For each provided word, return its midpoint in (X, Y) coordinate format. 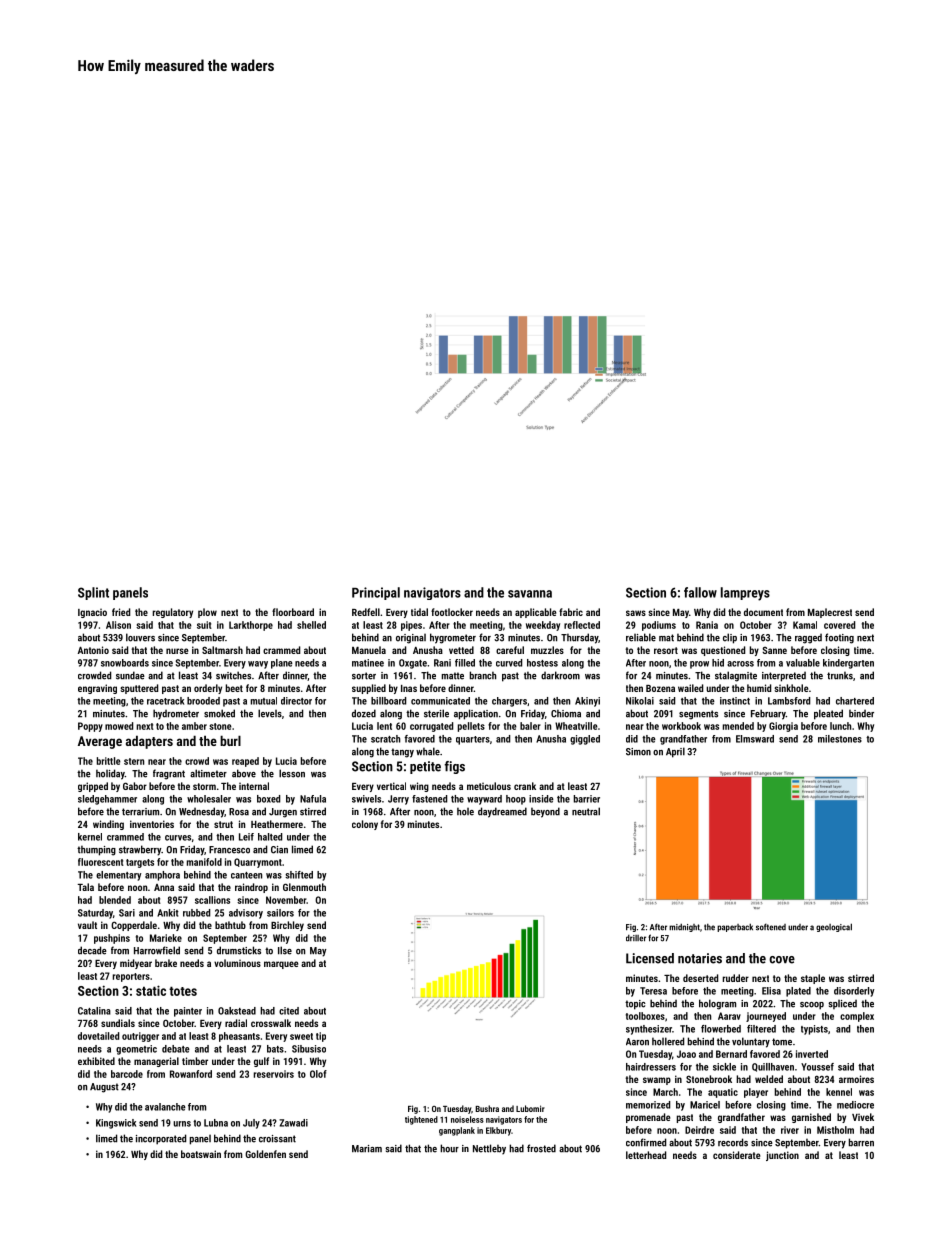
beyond (545, 812)
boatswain (201, 1154)
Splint (93, 593)
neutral (586, 811)
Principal (376, 593)
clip (730, 638)
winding (108, 825)
